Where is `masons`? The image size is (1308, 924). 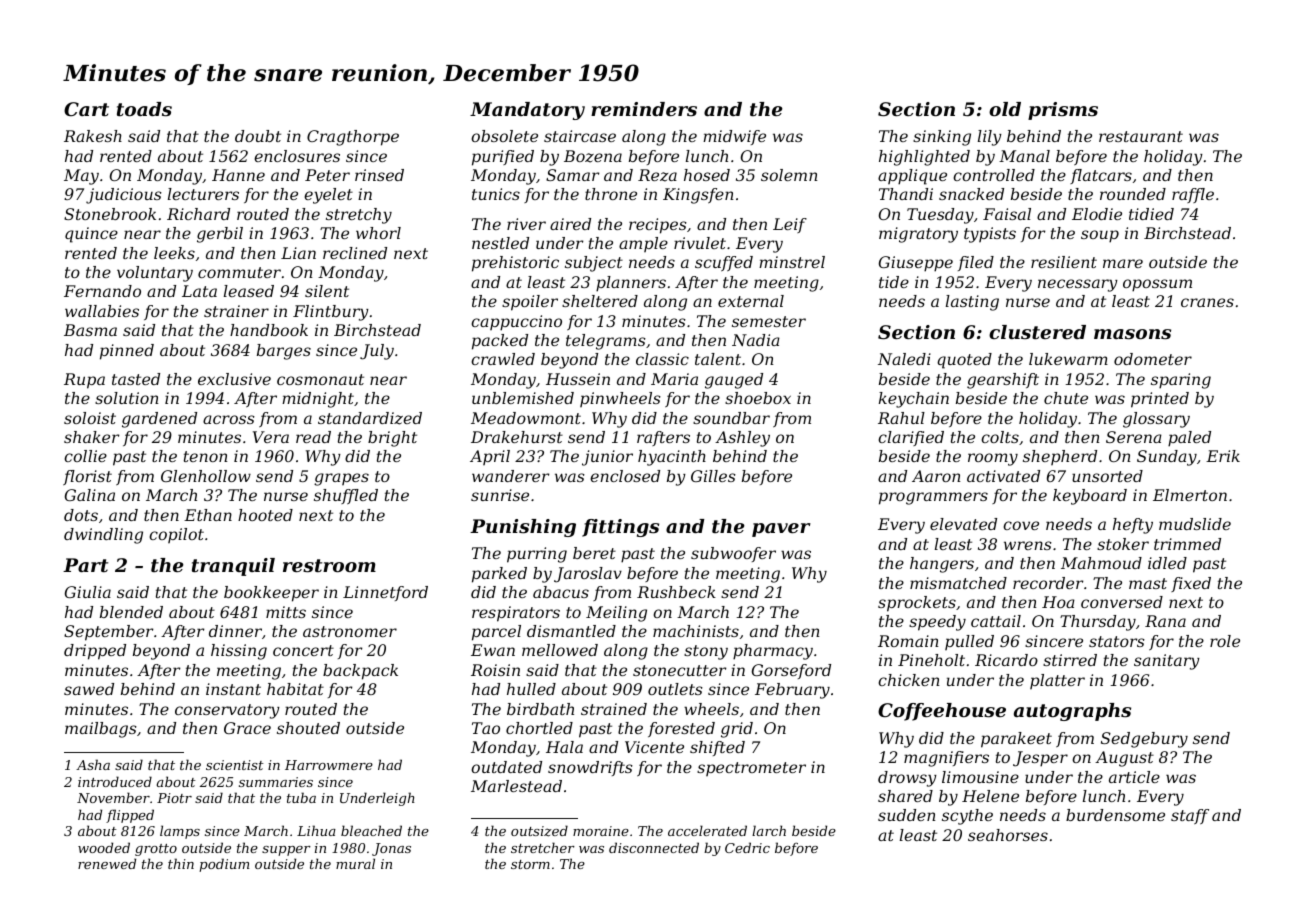 masons is located at coordinates (1132, 334).
